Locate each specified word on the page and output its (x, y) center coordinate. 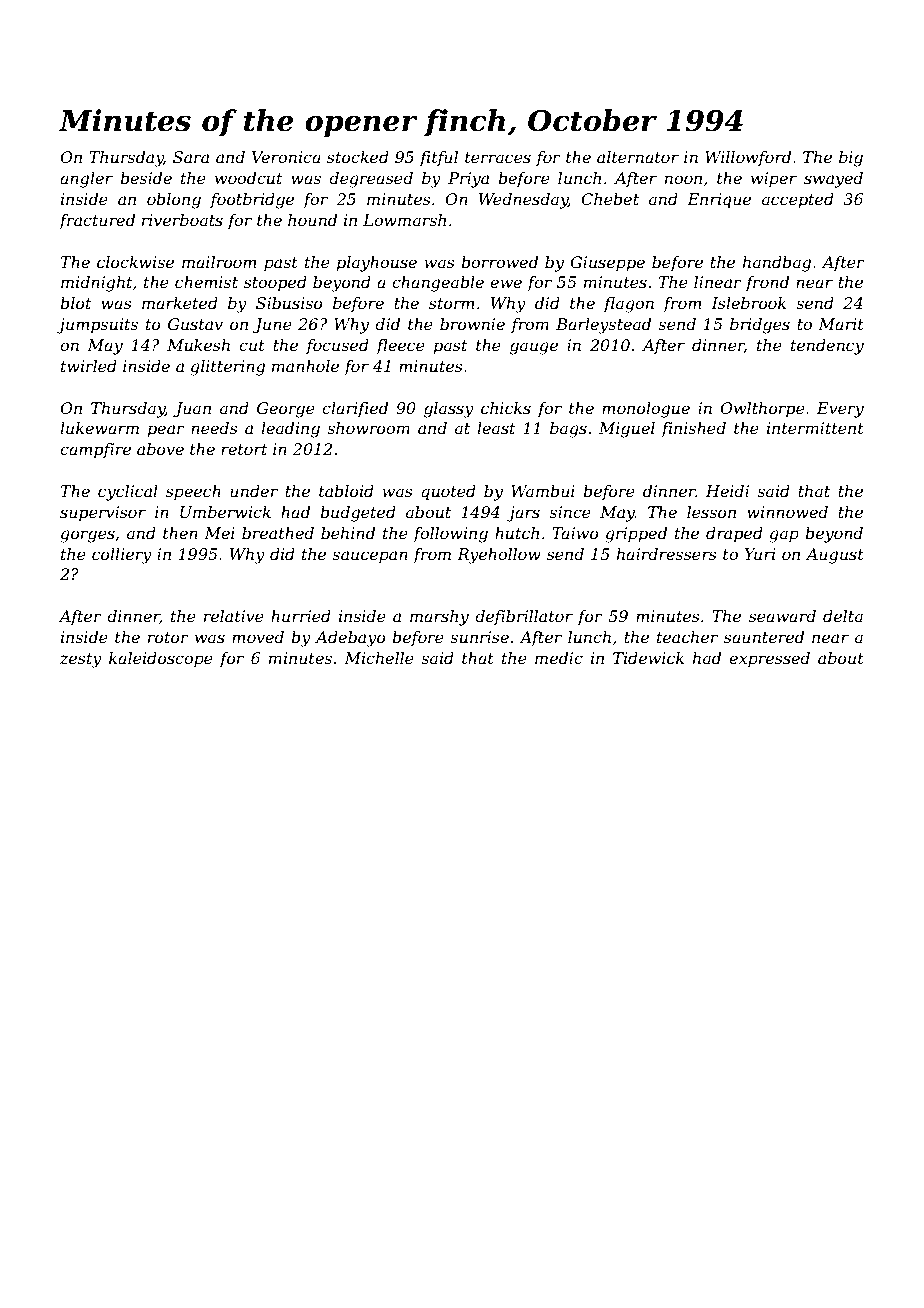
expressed (769, 660)
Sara (191, 157)
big (851, 159)
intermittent (815, 428)
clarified (355, 409)
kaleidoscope (161, 660)
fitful (438, 158)
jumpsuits (97, 326)
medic (559, 658)
